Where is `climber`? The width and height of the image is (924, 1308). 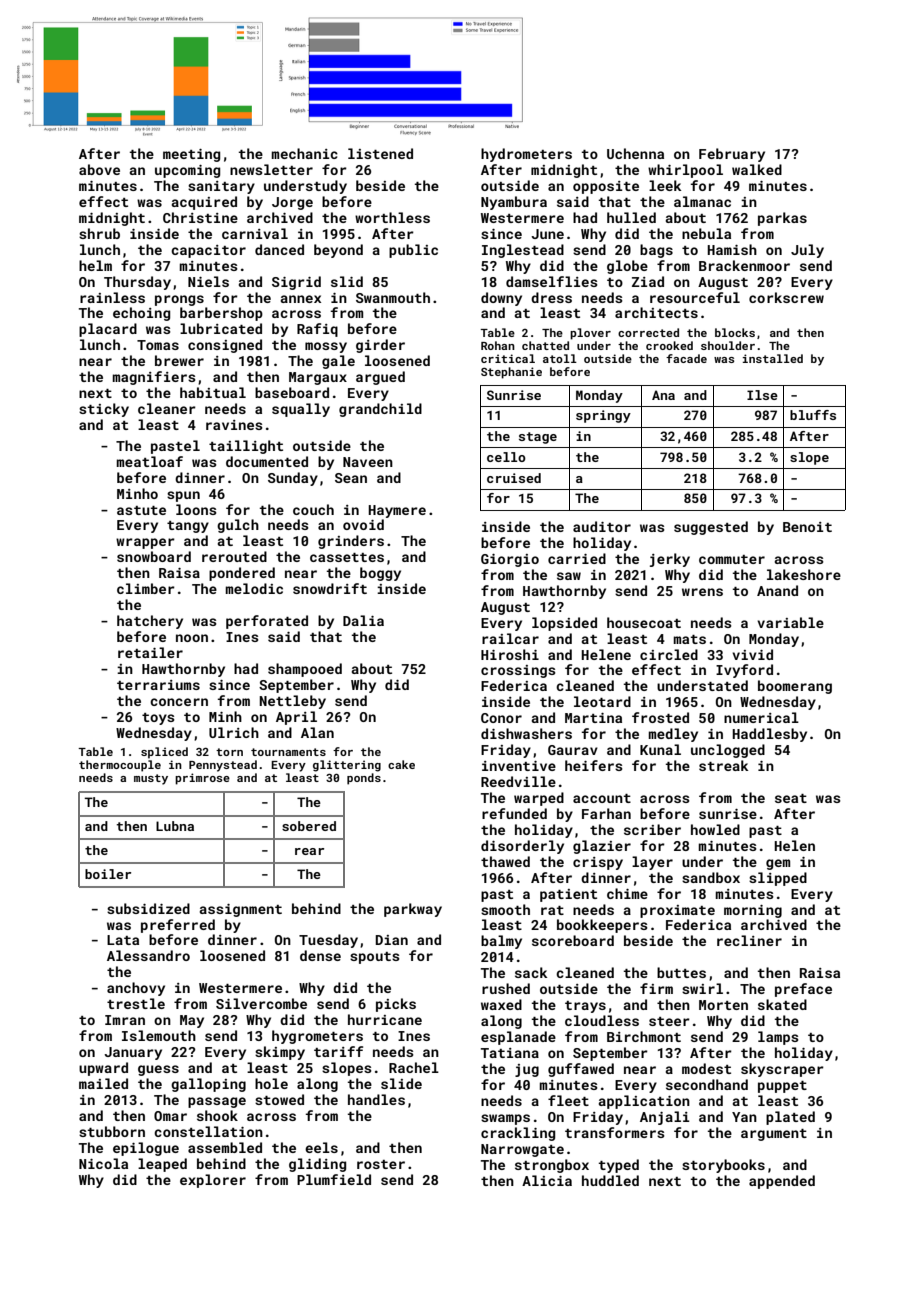
climber is located at coordinates (146, 588).
